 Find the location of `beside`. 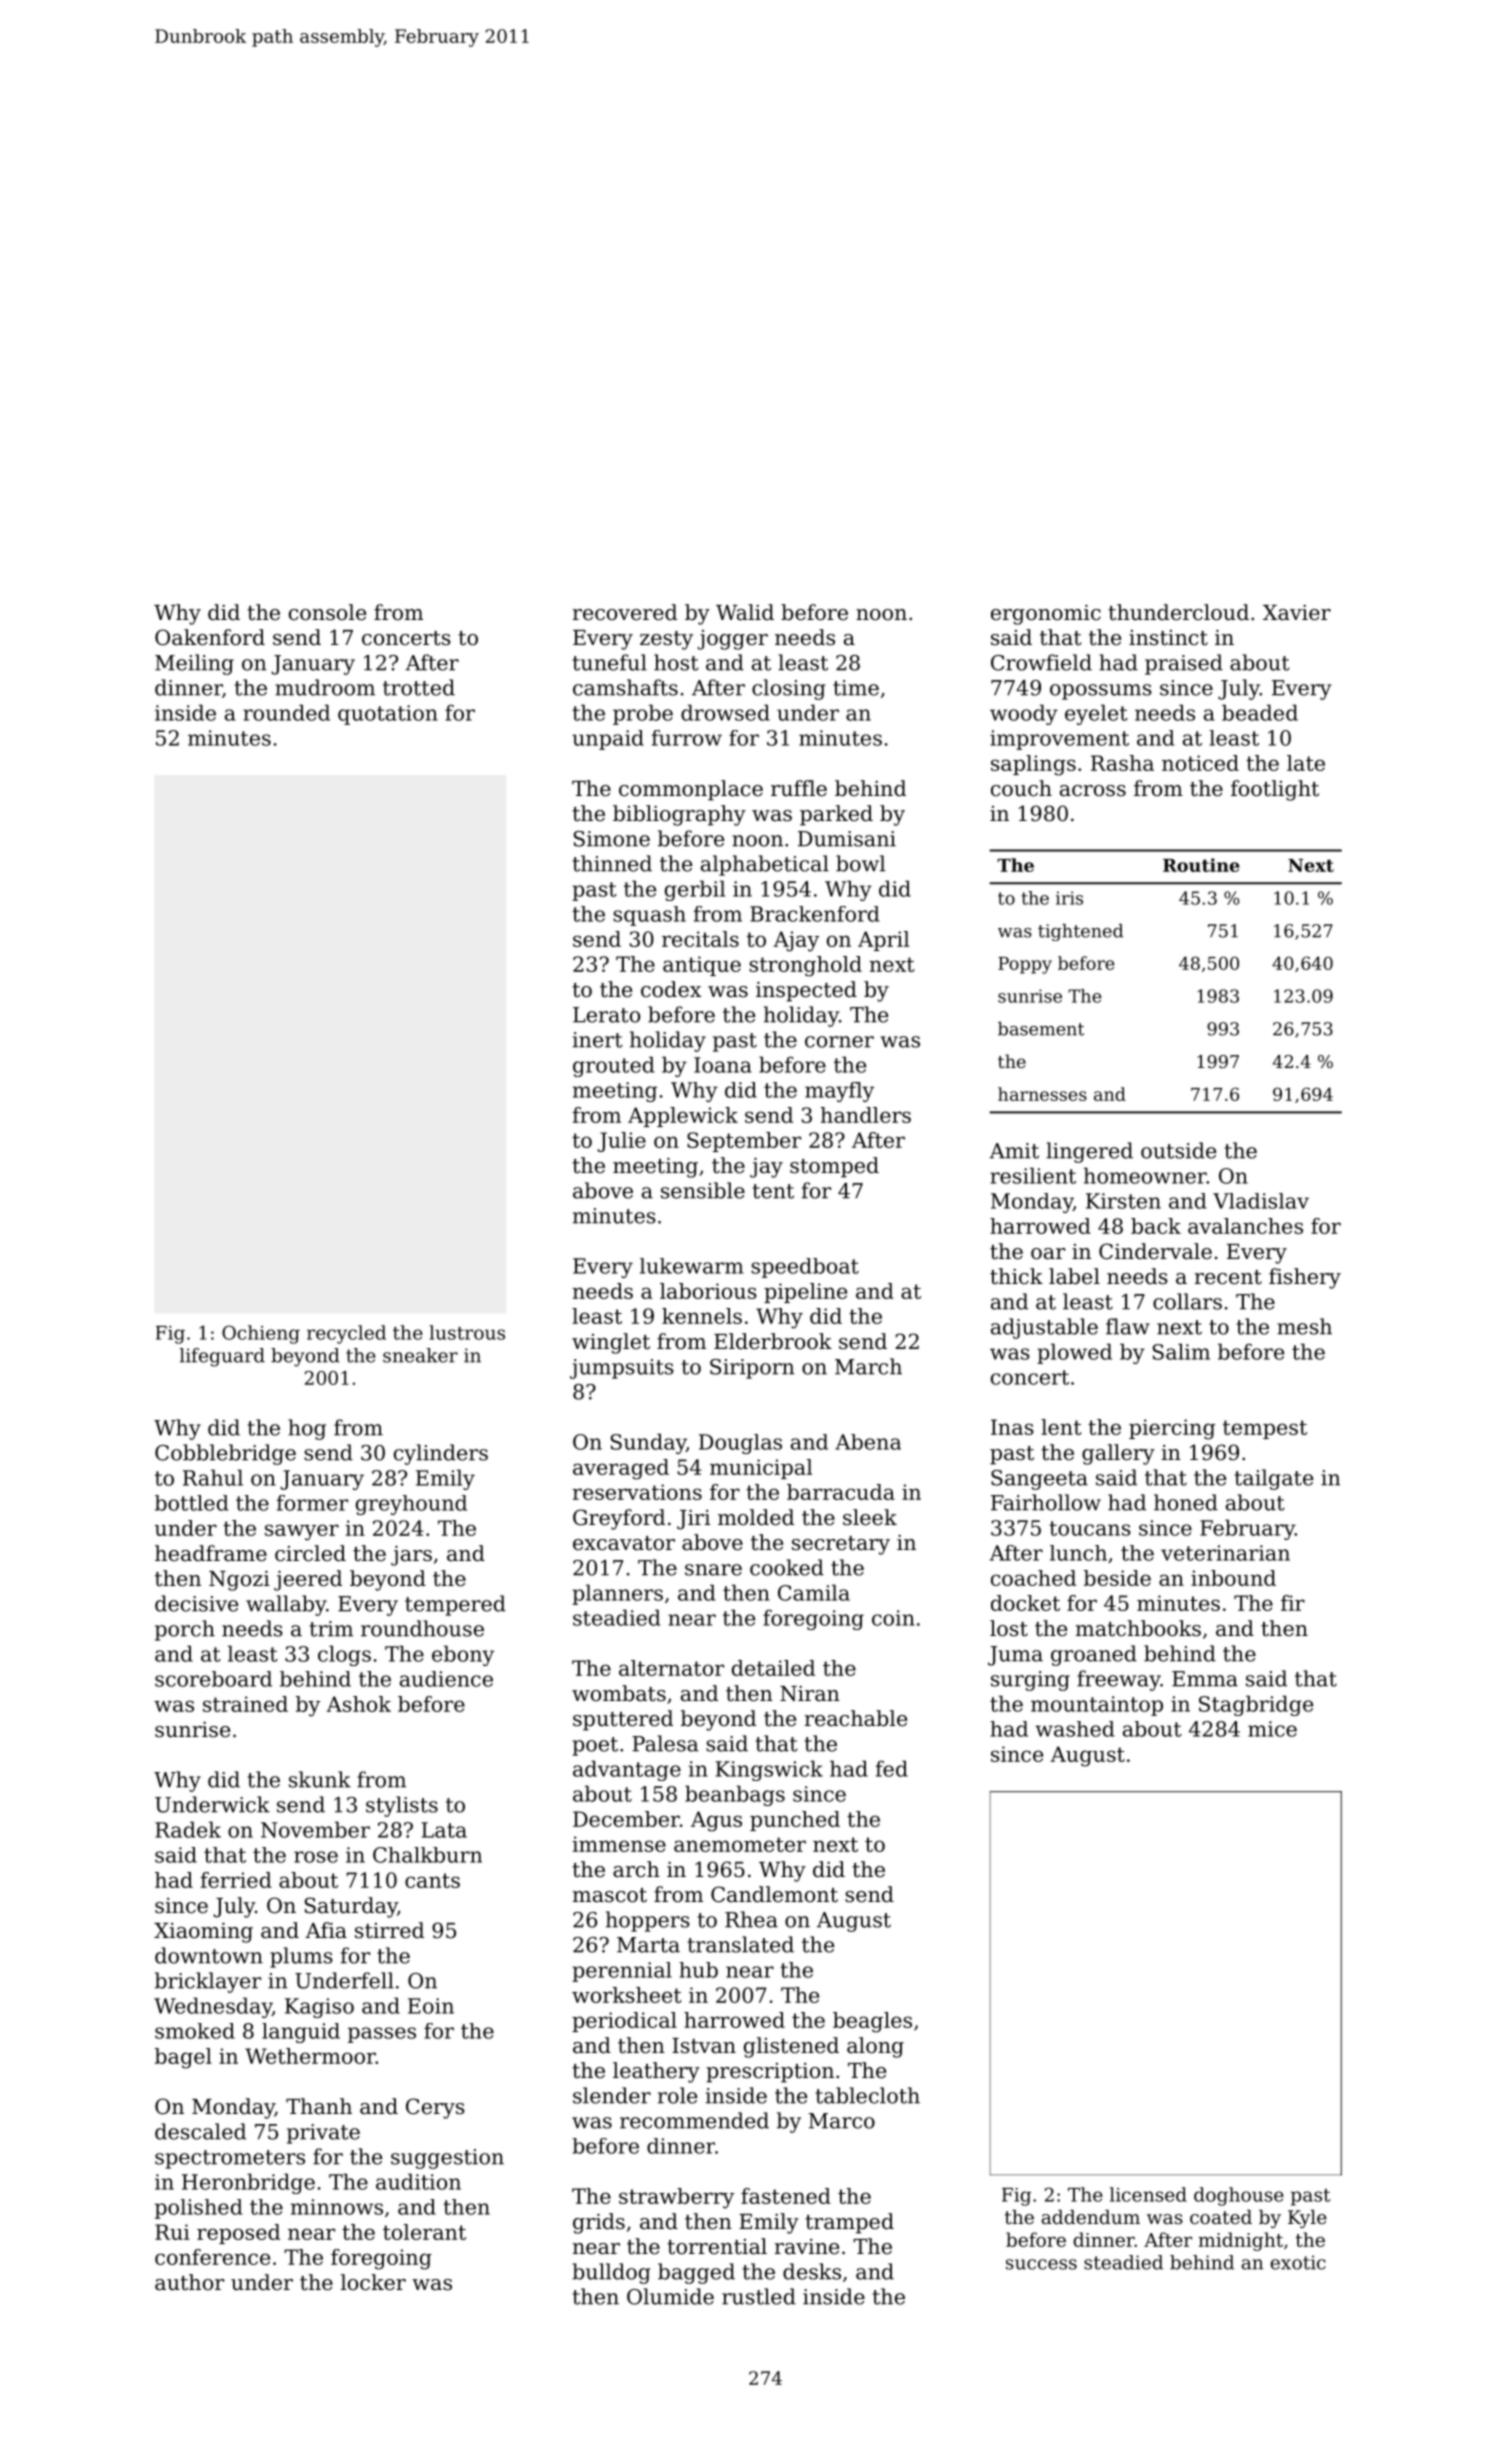

beside is located at coordinates (1117, 1578).
